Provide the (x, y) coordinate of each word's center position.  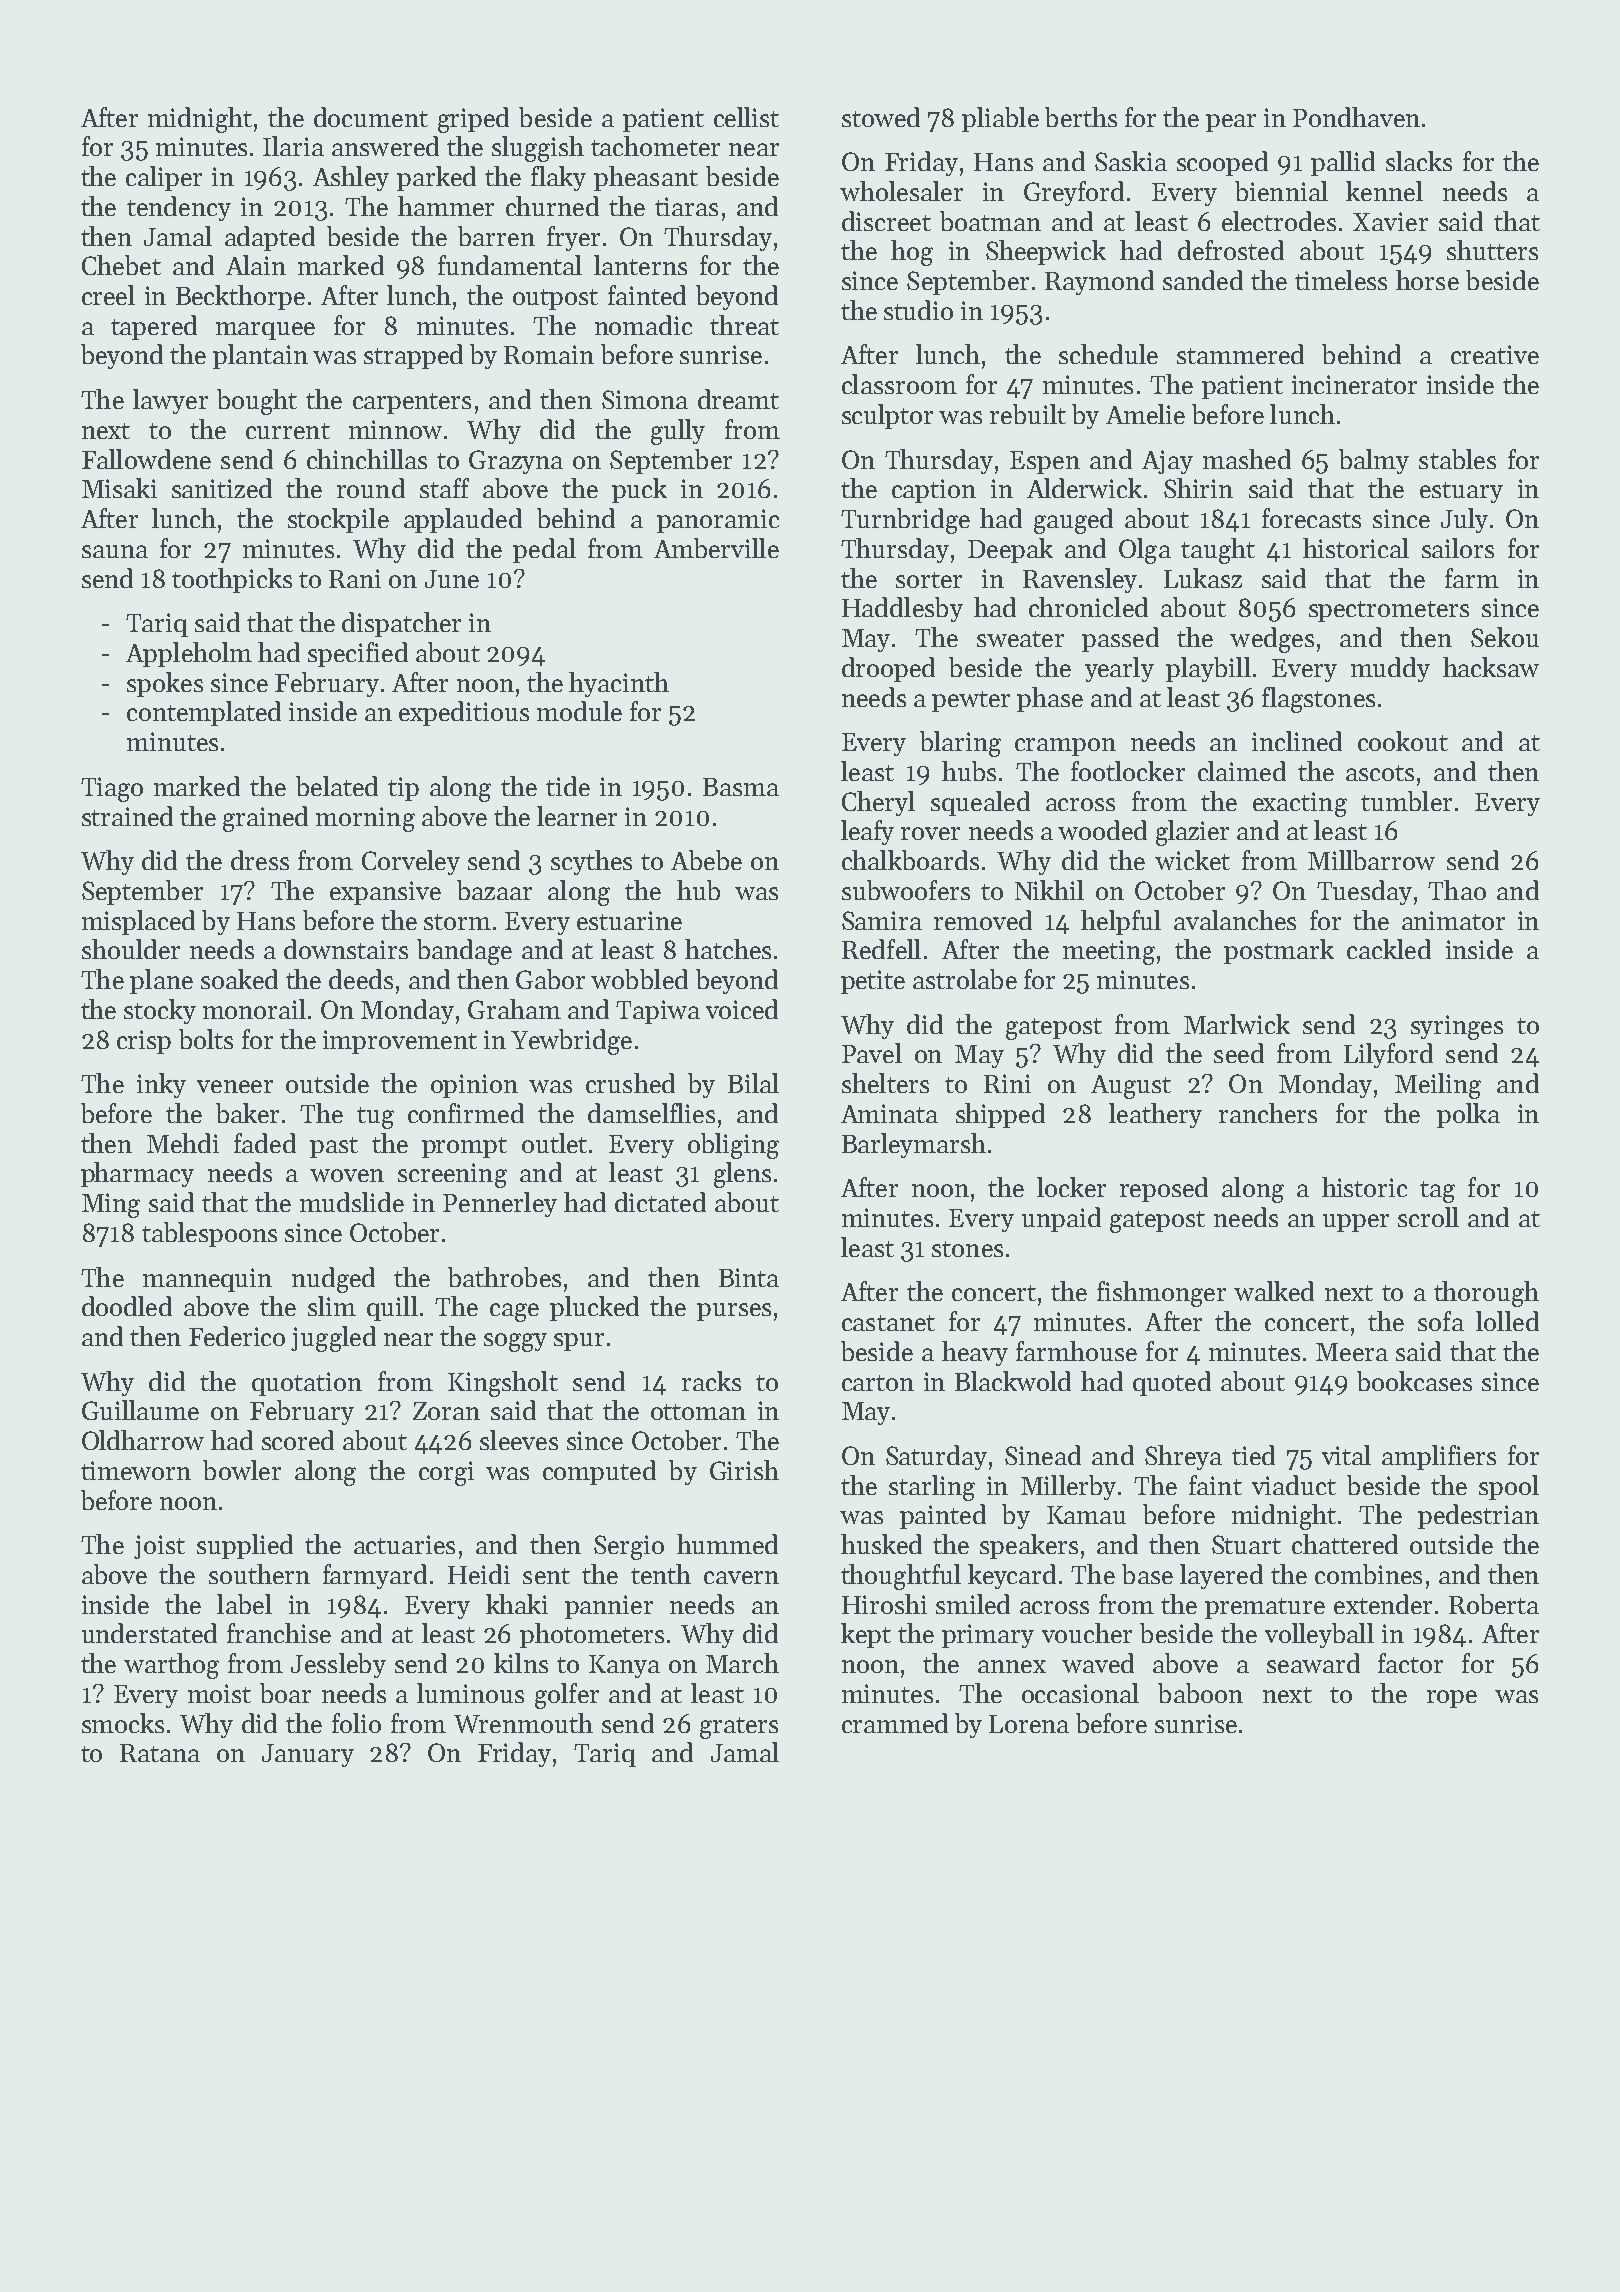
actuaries (404, 1544)
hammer (446, 206)
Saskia (1131, 161)
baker (247, 1113)
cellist (746, 117)
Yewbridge (571, 1042)
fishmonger (1161, 1294)
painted (943, 1516)
